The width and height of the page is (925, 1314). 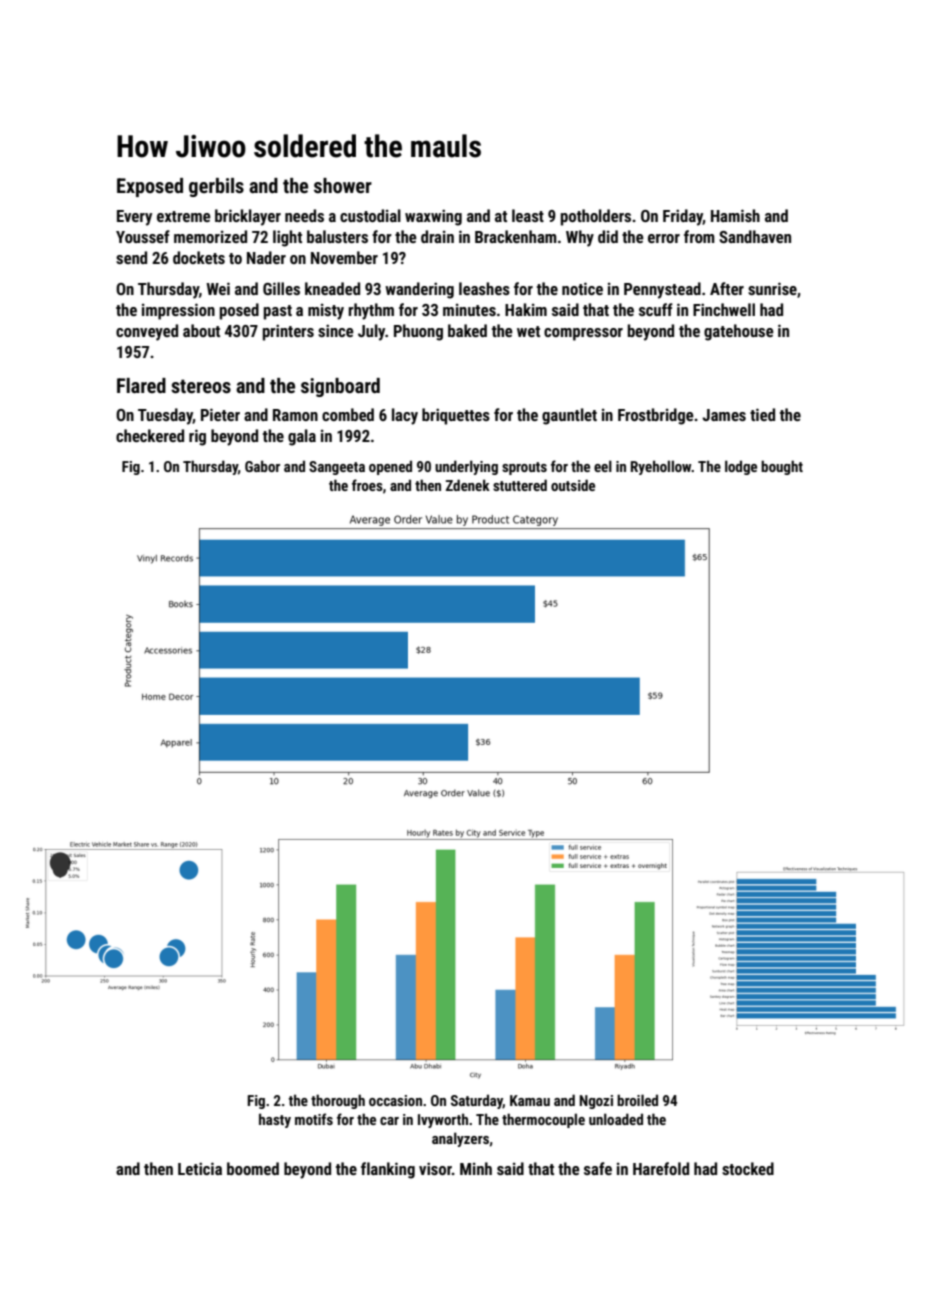 I want to click on safe, so click(x=598, y=1168).
